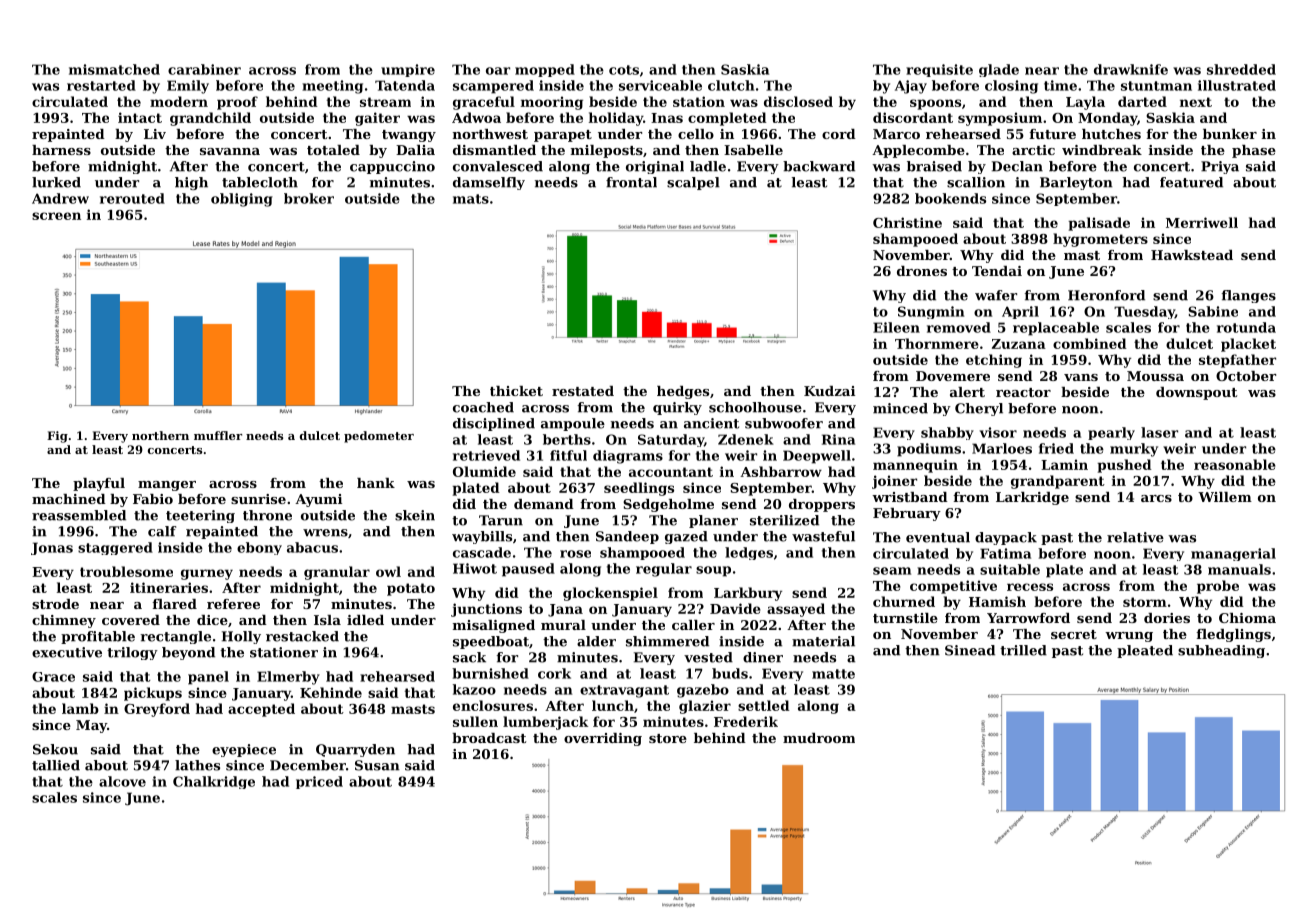 The width and height of the image is (1308, 924). I want to click on shredded, so click(1241, 69).
